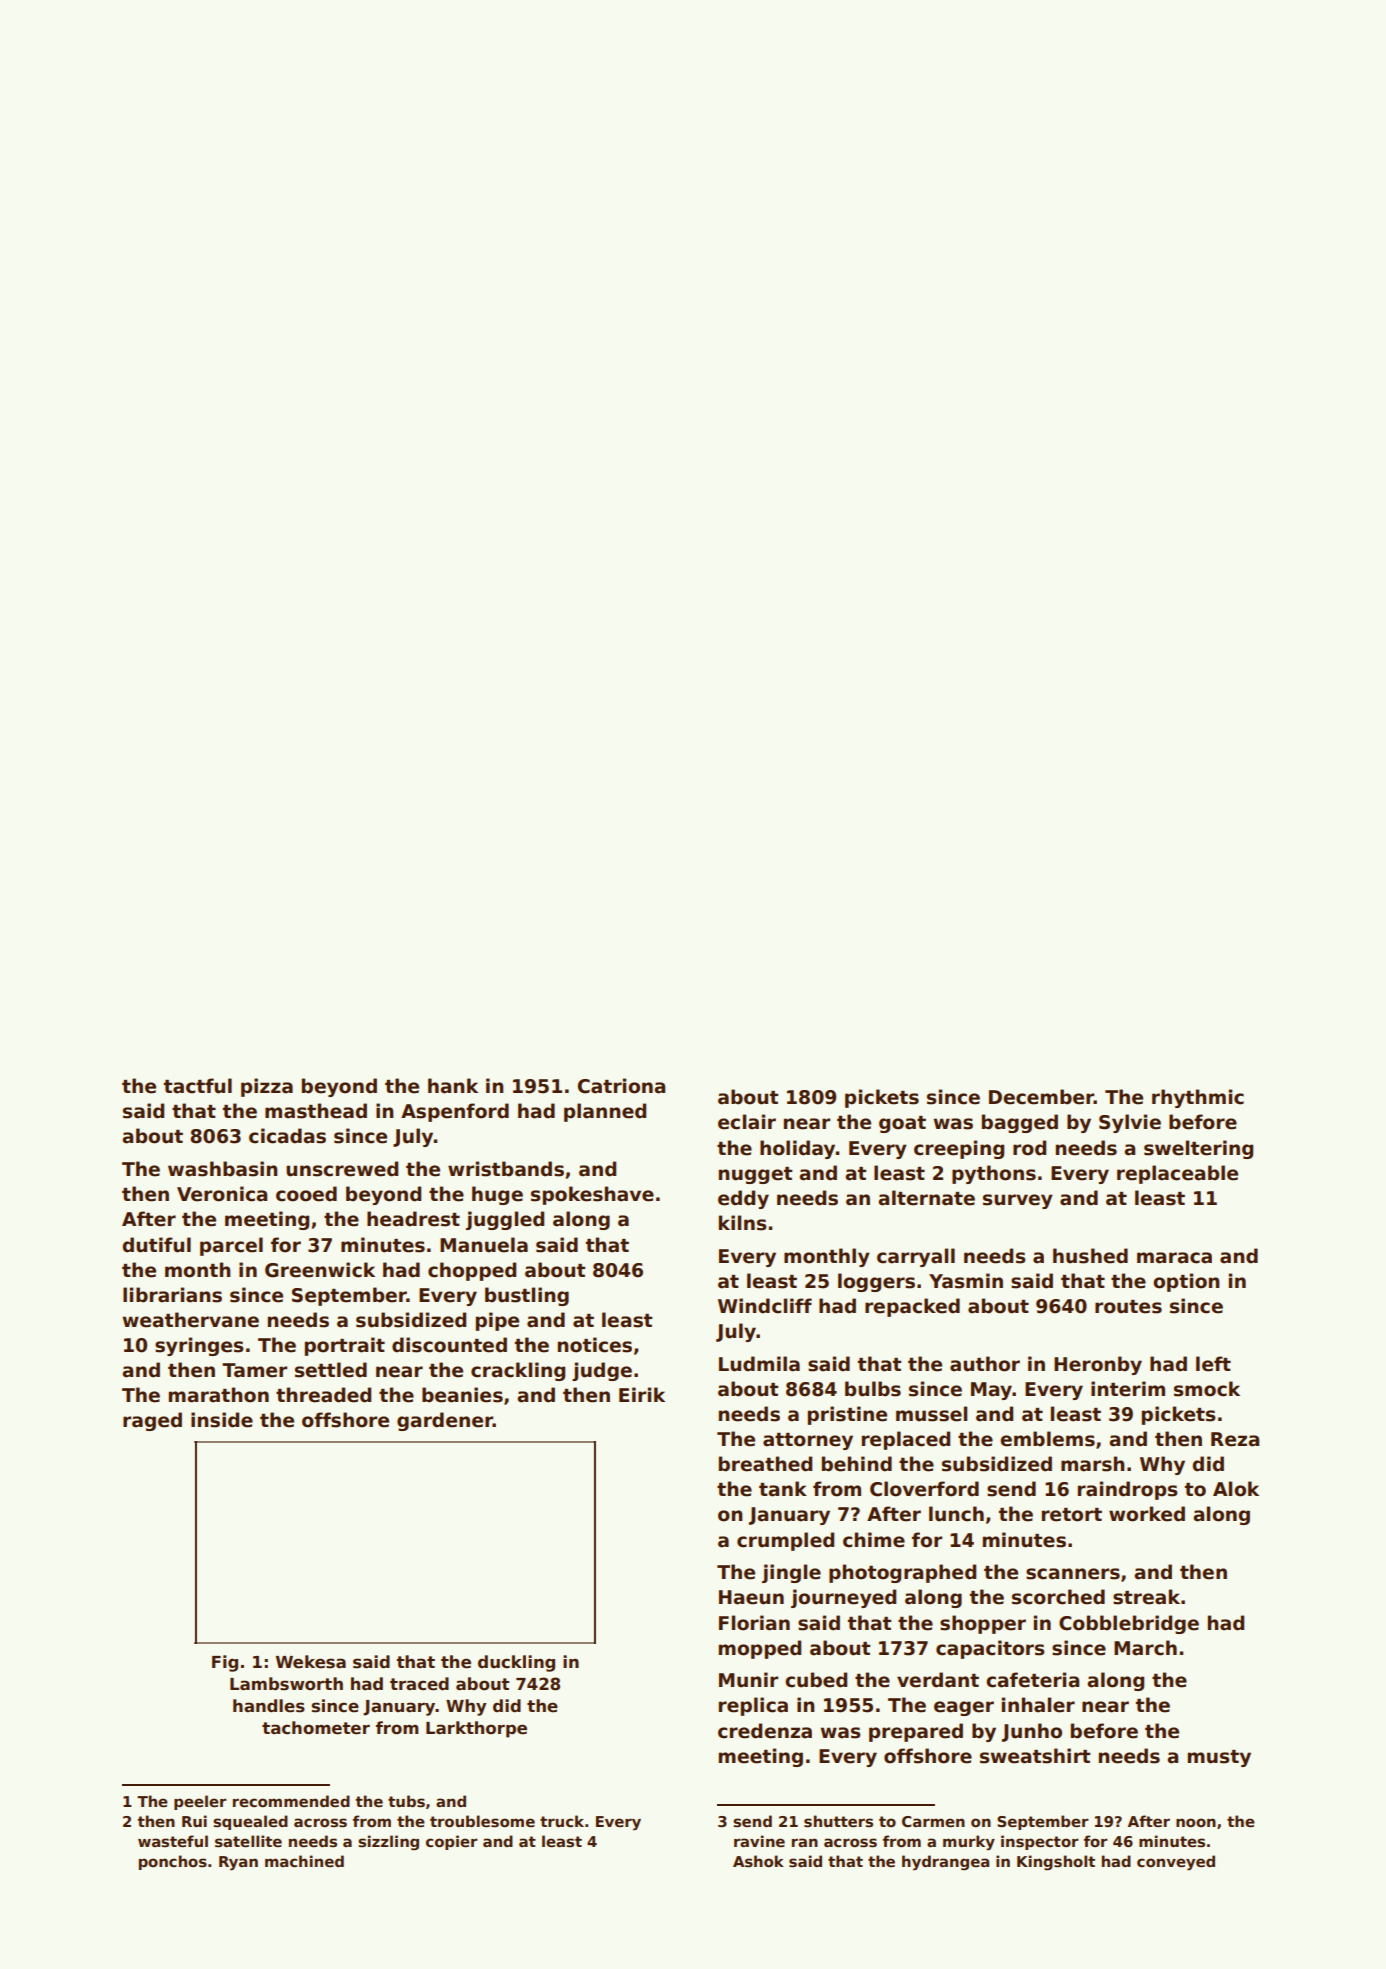  What do you see at coordinates (445, 1421) in the screenshot?
I see `gardener` at bounding box center [445, 1421].
